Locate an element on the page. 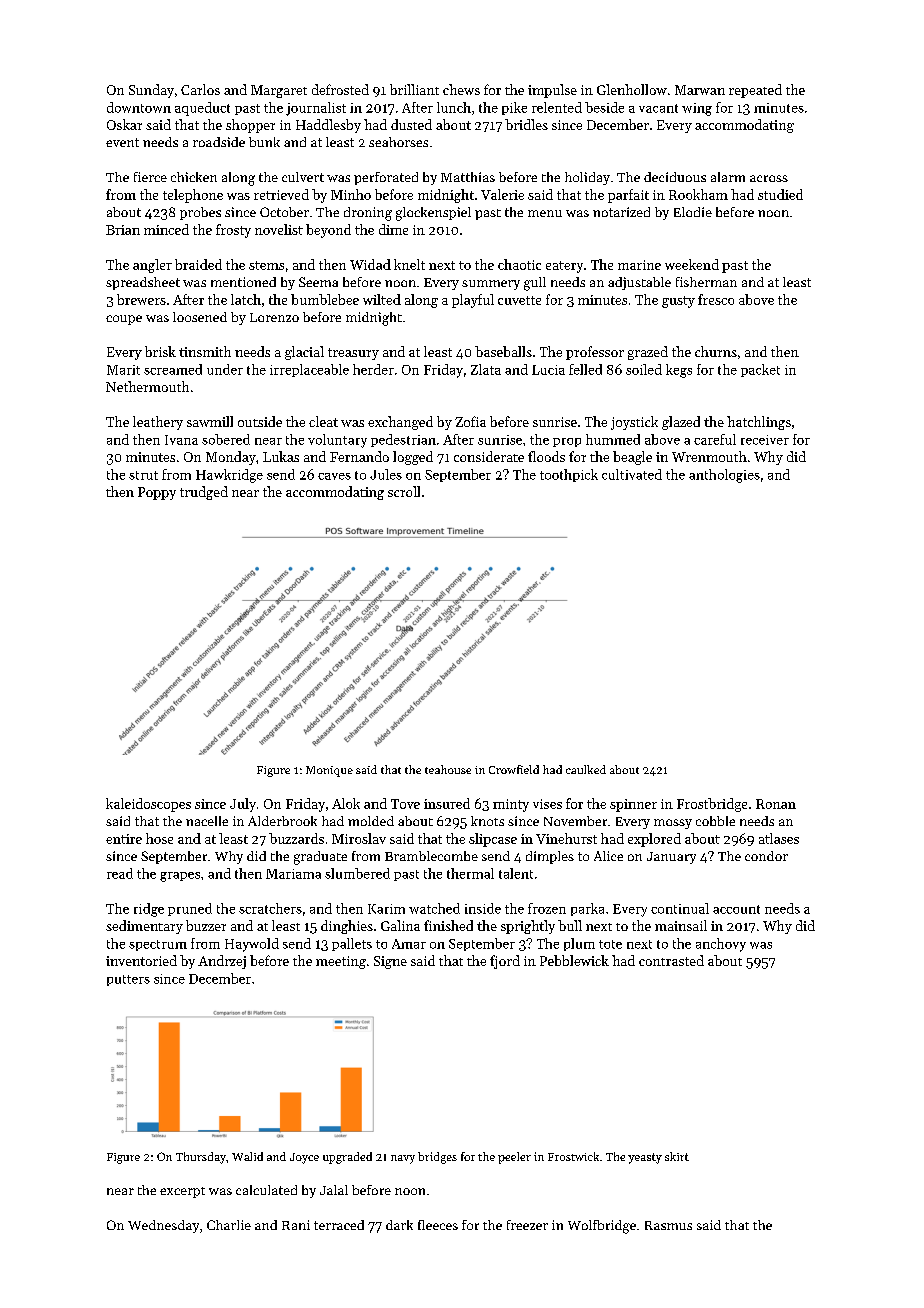 The height and width of the page is (1308, 924). Monique is located at coordinates (329, 771).
